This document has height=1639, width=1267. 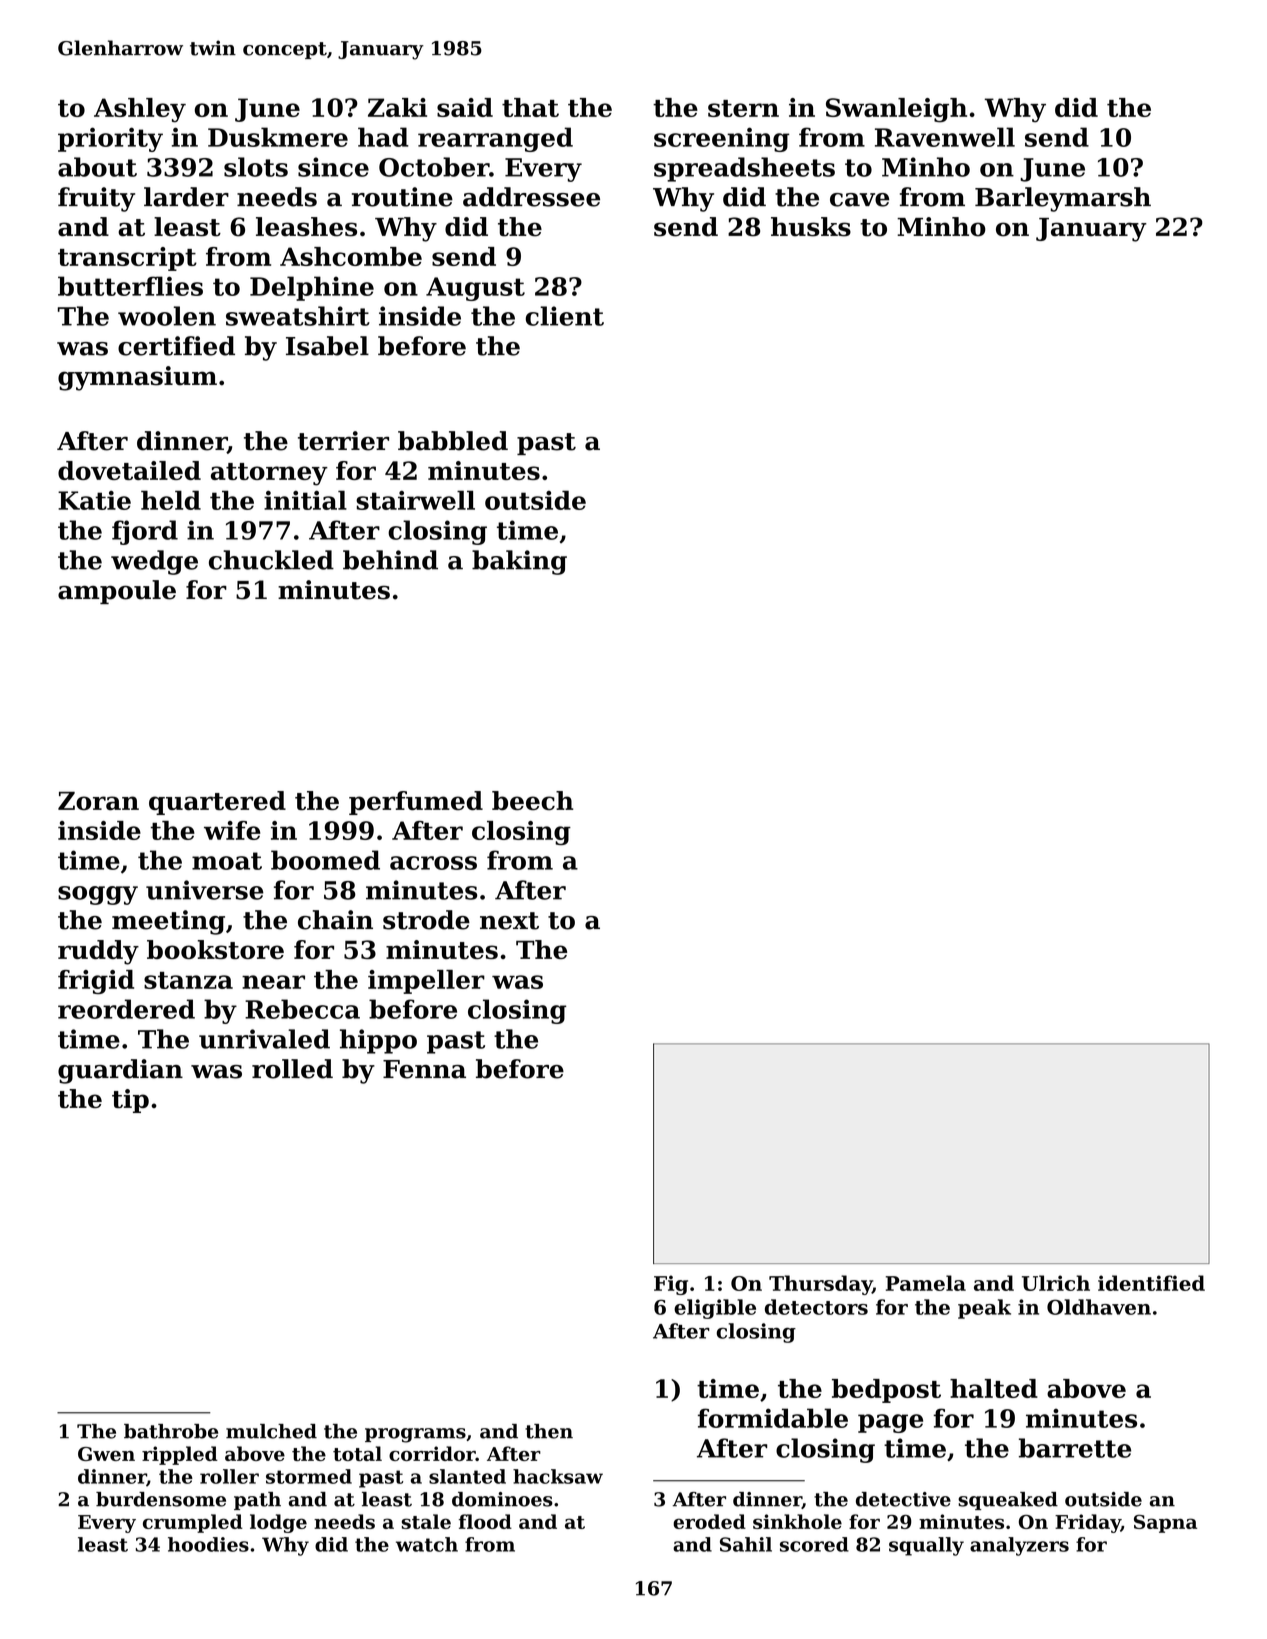 I want to click on identified, so click(x=1151, y=1283).
